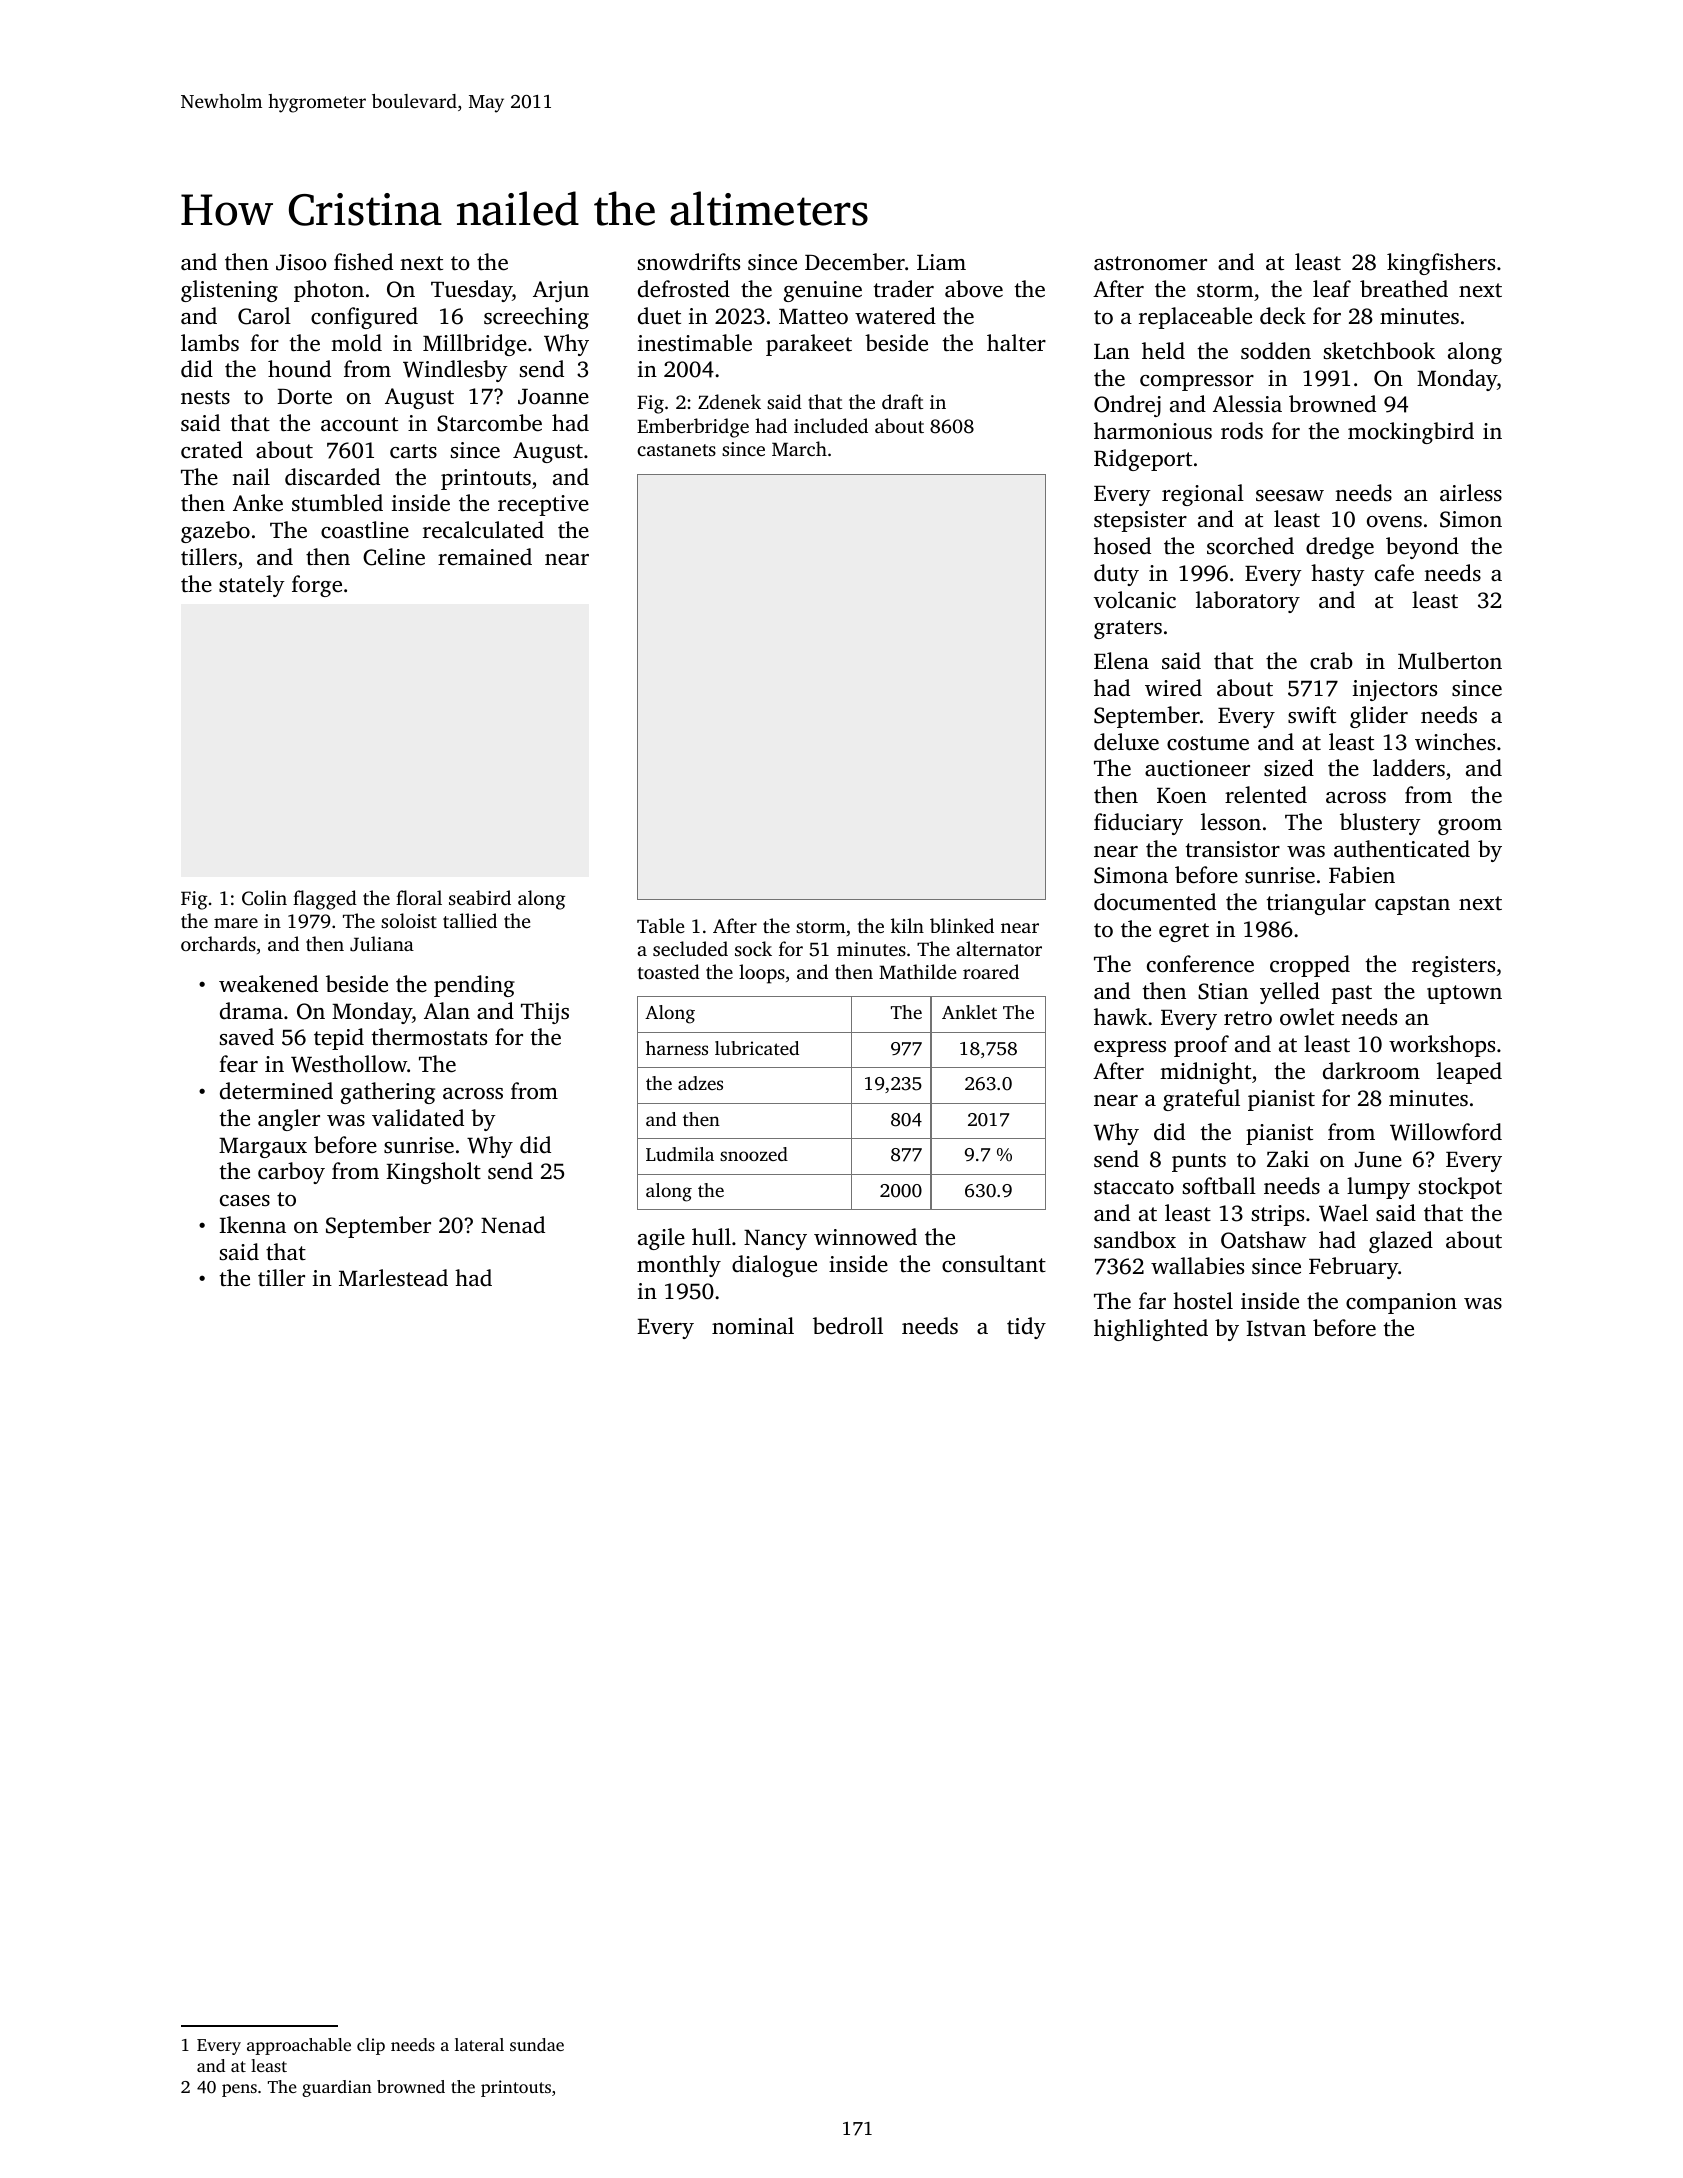  I want to click on lateral, so click(479, 2044).
